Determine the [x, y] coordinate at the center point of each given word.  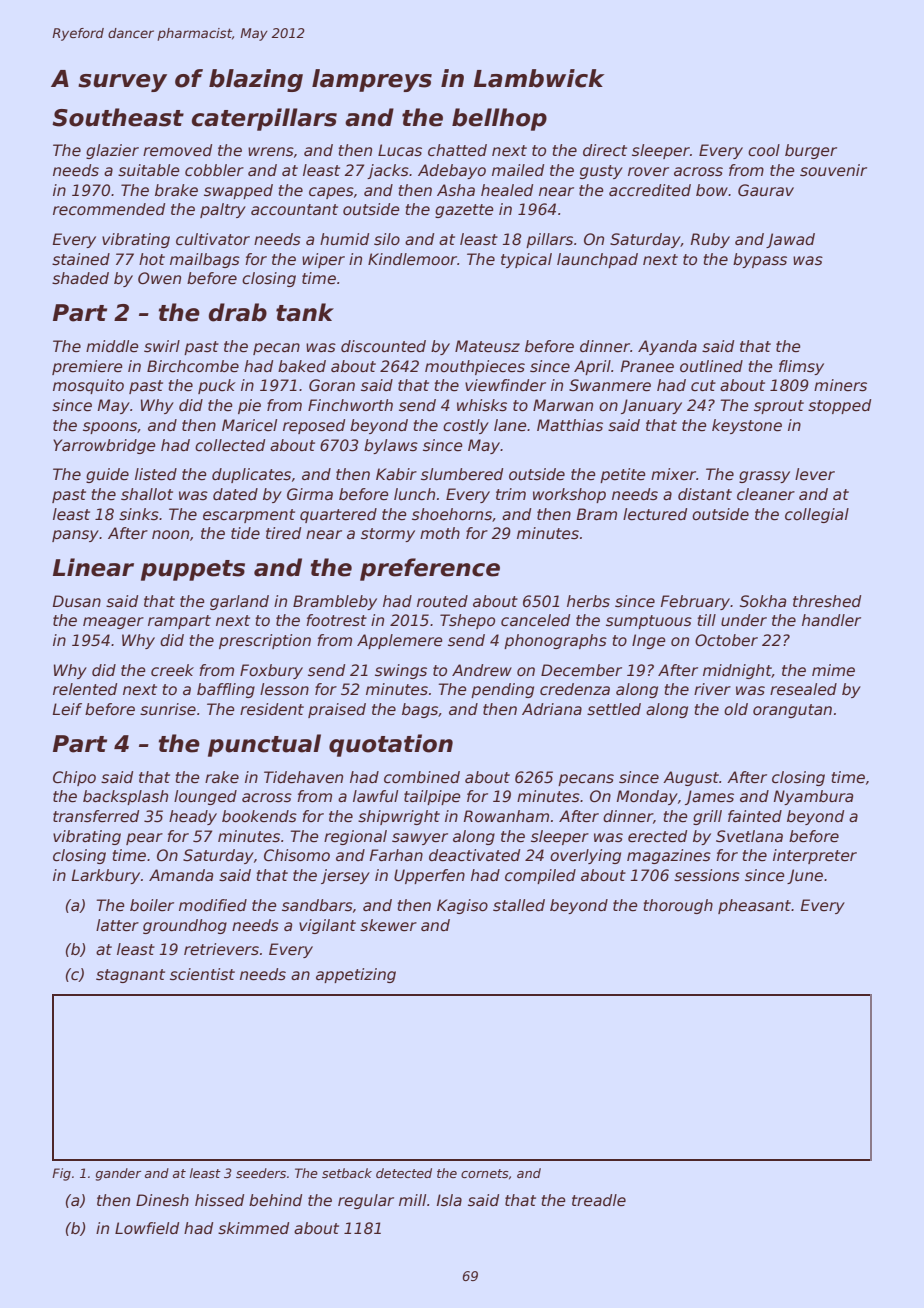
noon [170, 534]
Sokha [763, 601]
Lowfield [147, 1228]
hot [152, 259]
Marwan [563, 405]
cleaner [766, 494]
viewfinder [505, 385]
